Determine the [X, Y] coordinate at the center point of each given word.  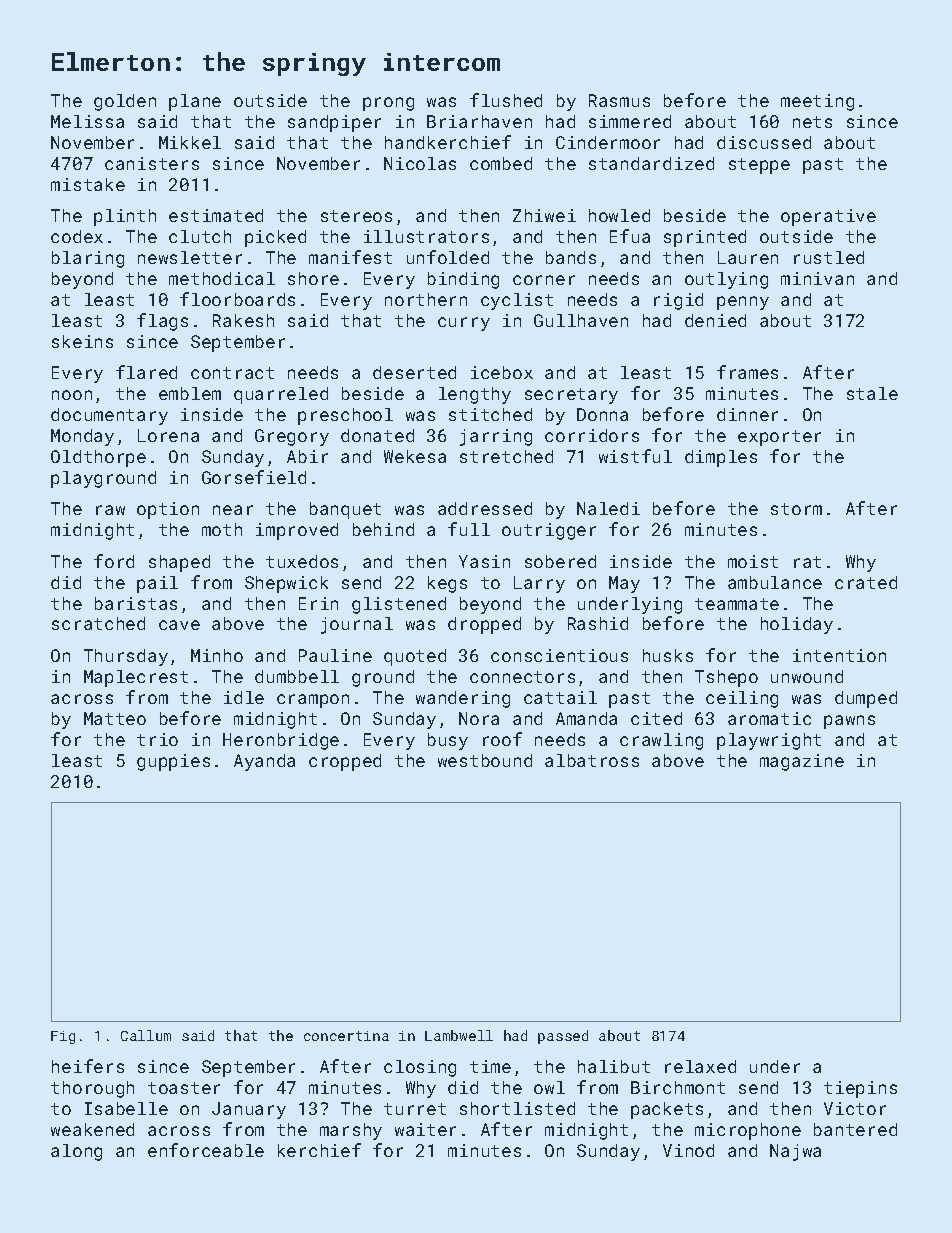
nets [812, 122]
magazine [802, 762]
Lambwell [459, 1035]
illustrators [426, 236]
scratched [98, 623]
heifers [88, 1066]
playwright [769, 741]
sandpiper [334, 123]
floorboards [237, 299]
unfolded [448, 257]
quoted [415, 657]
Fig [63, 1037]
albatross [592, 760]
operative [828, 217]
